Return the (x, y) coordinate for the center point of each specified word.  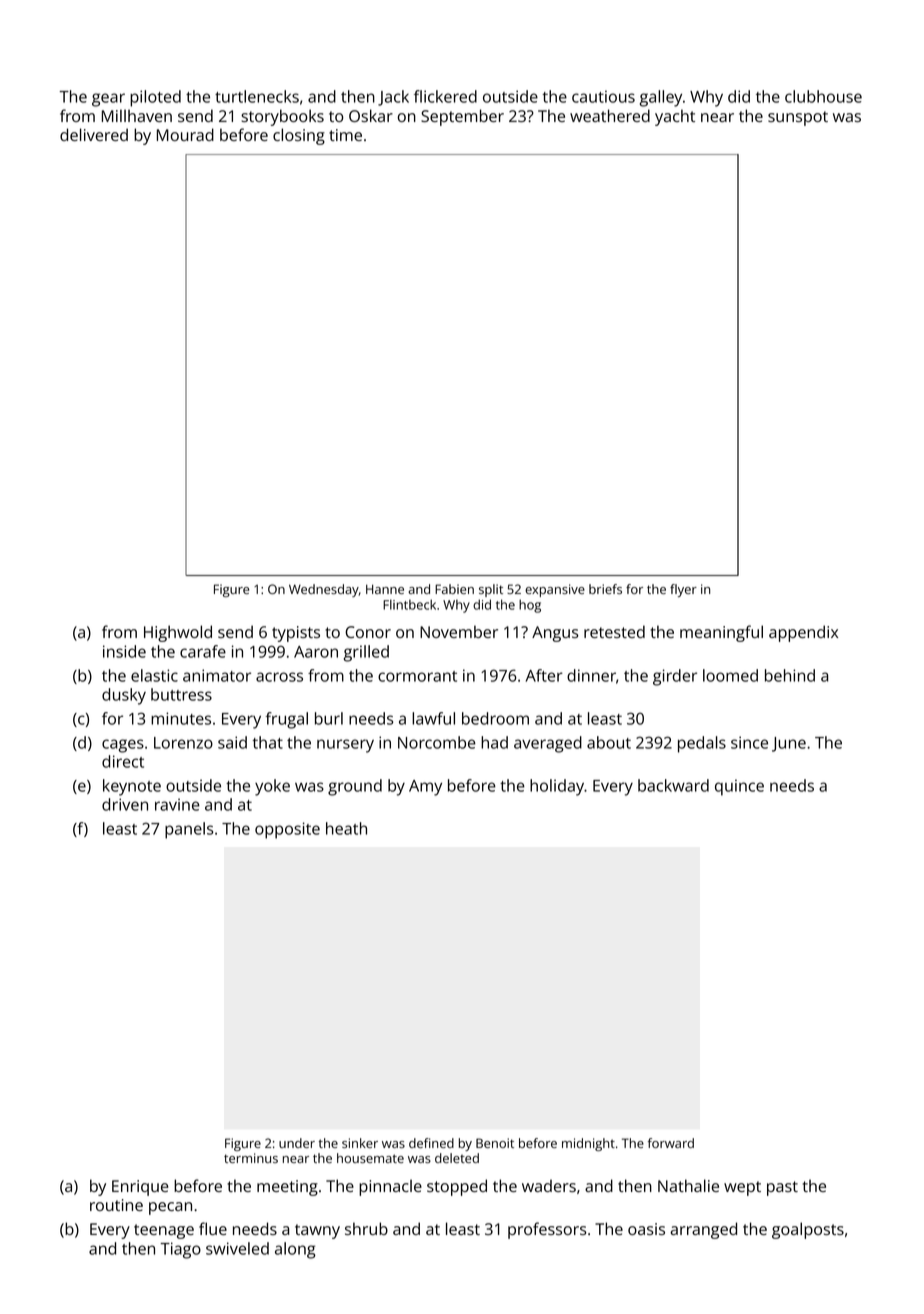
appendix (803, 633)
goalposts (808, 1230)
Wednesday (324, 590)
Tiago (181, 1250)
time (345, 135)
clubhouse (823, 96)
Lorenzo (183, 743)
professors (547, 1230)
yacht (675, 117)
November (459, 631)
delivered (94, 134)
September (462, 117)
